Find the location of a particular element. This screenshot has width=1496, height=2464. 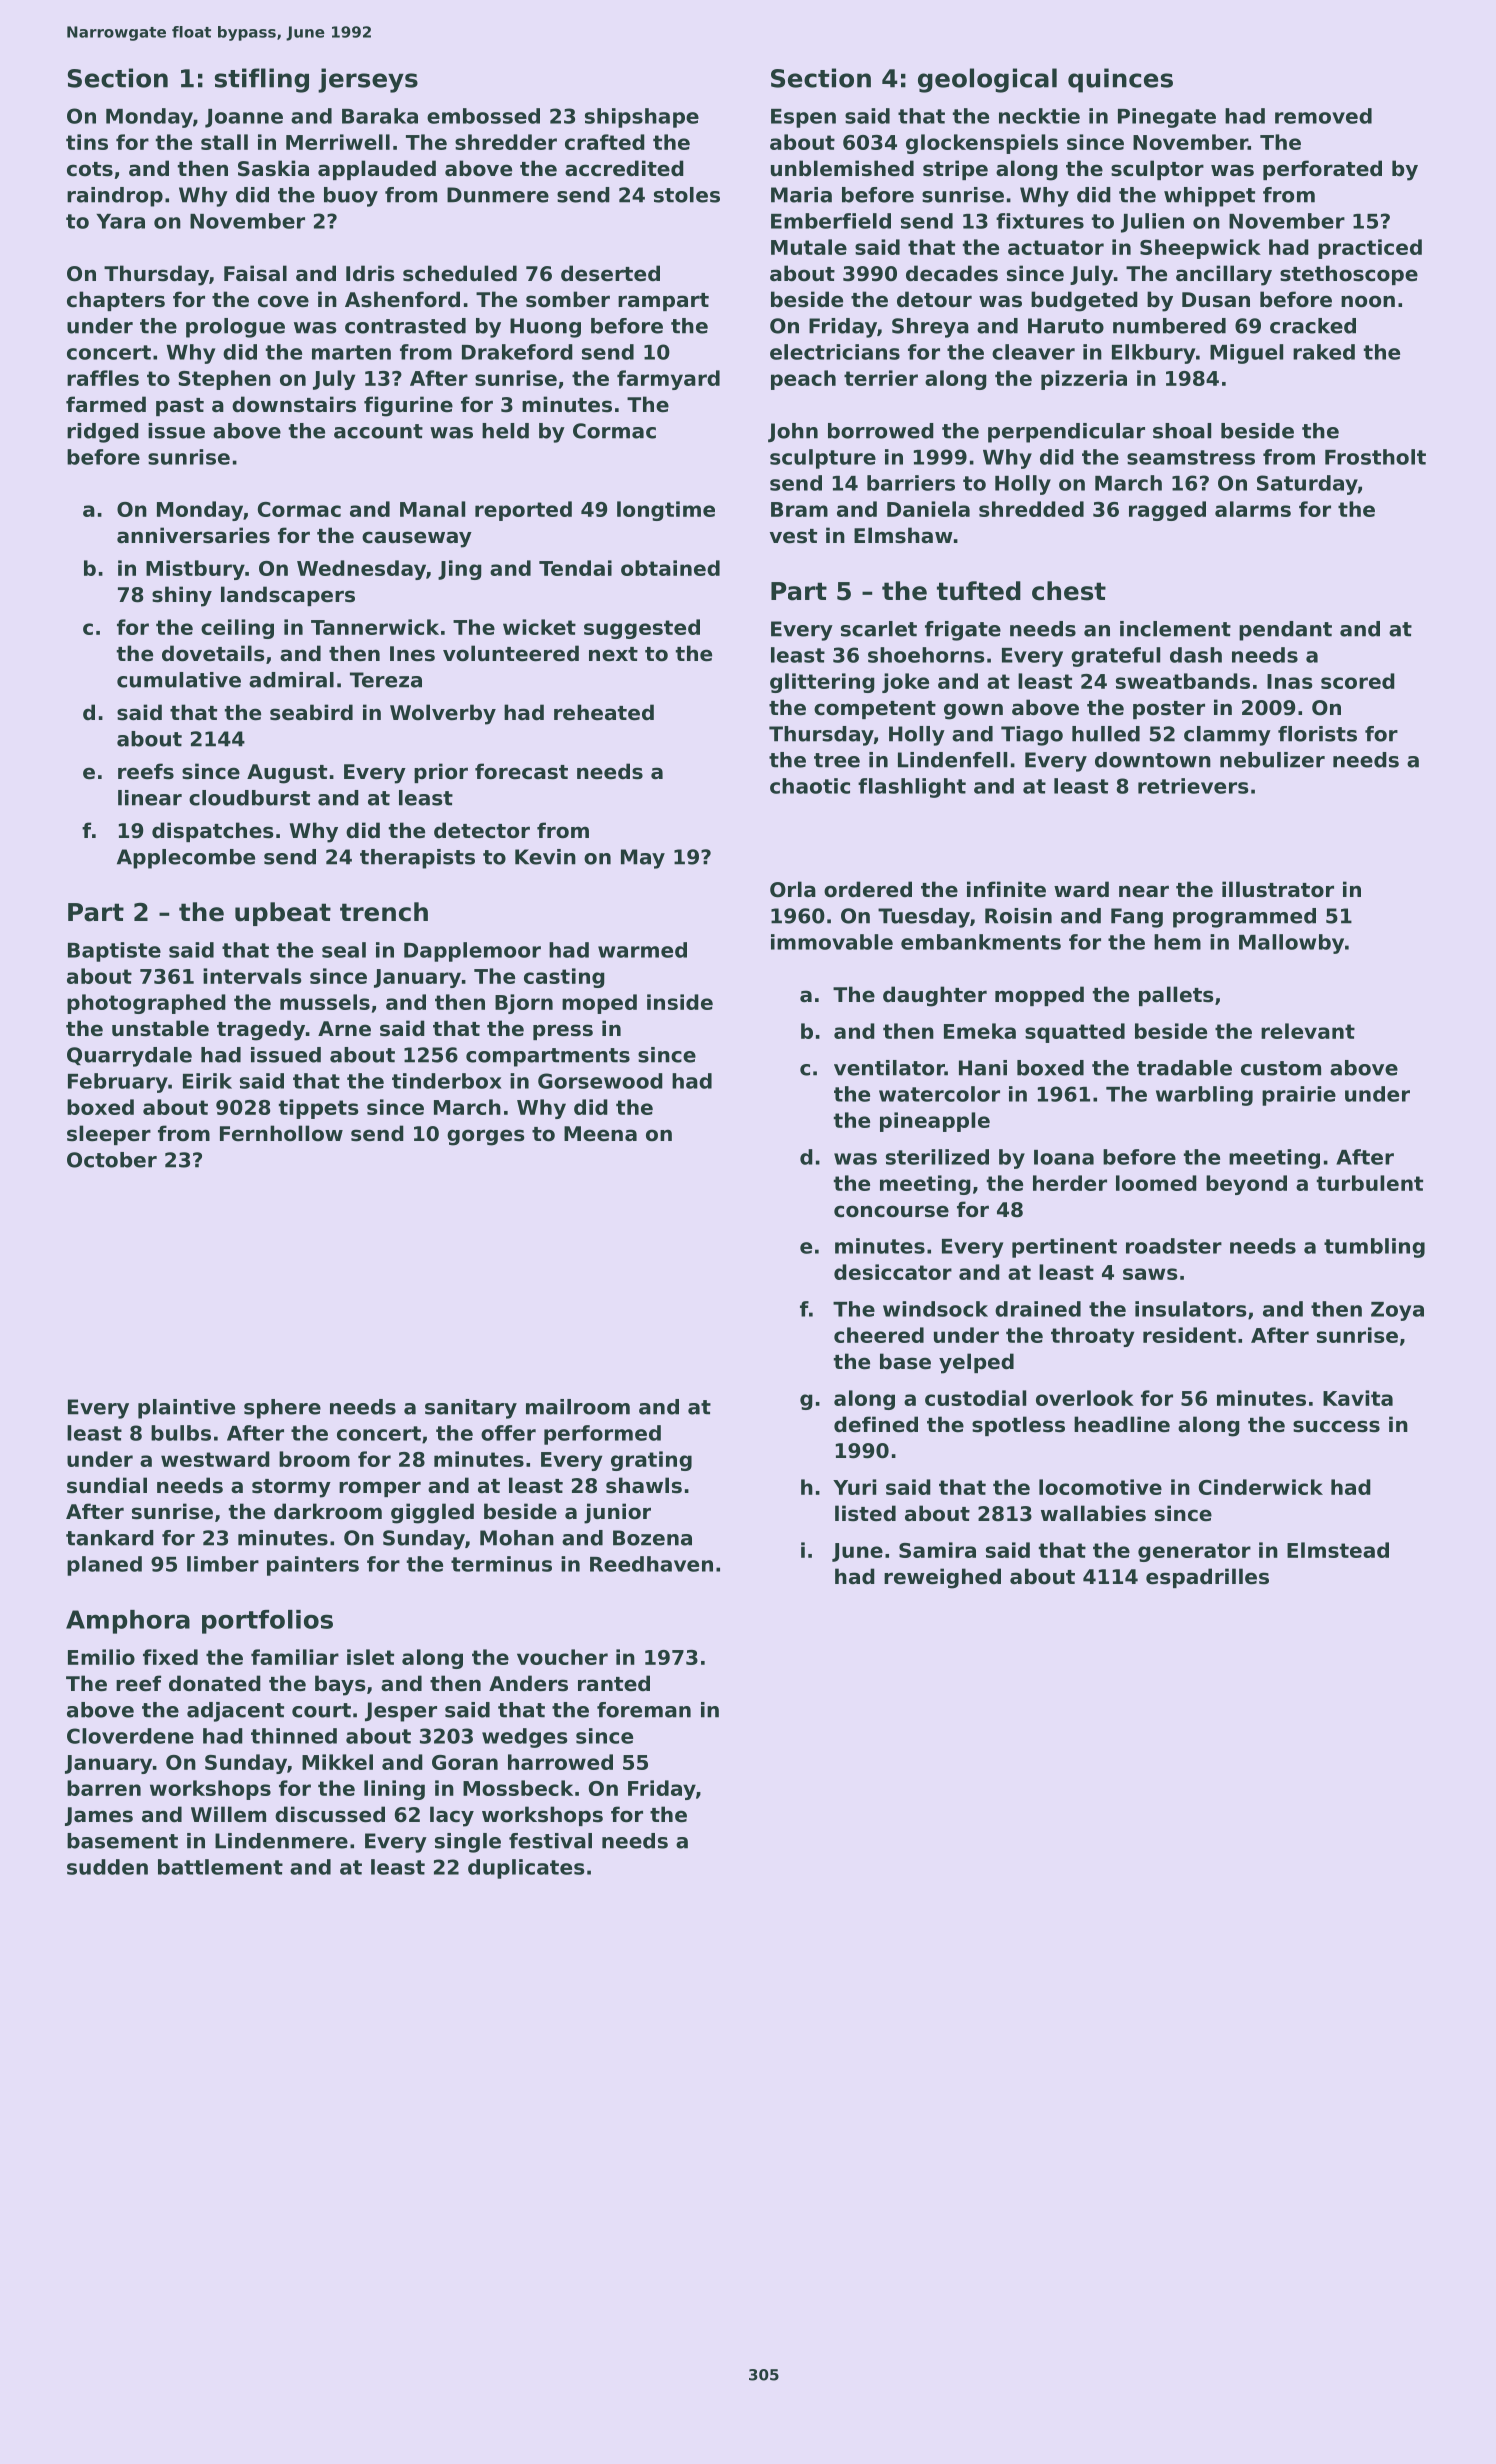

embankments is located at coordinates (981, 942).
